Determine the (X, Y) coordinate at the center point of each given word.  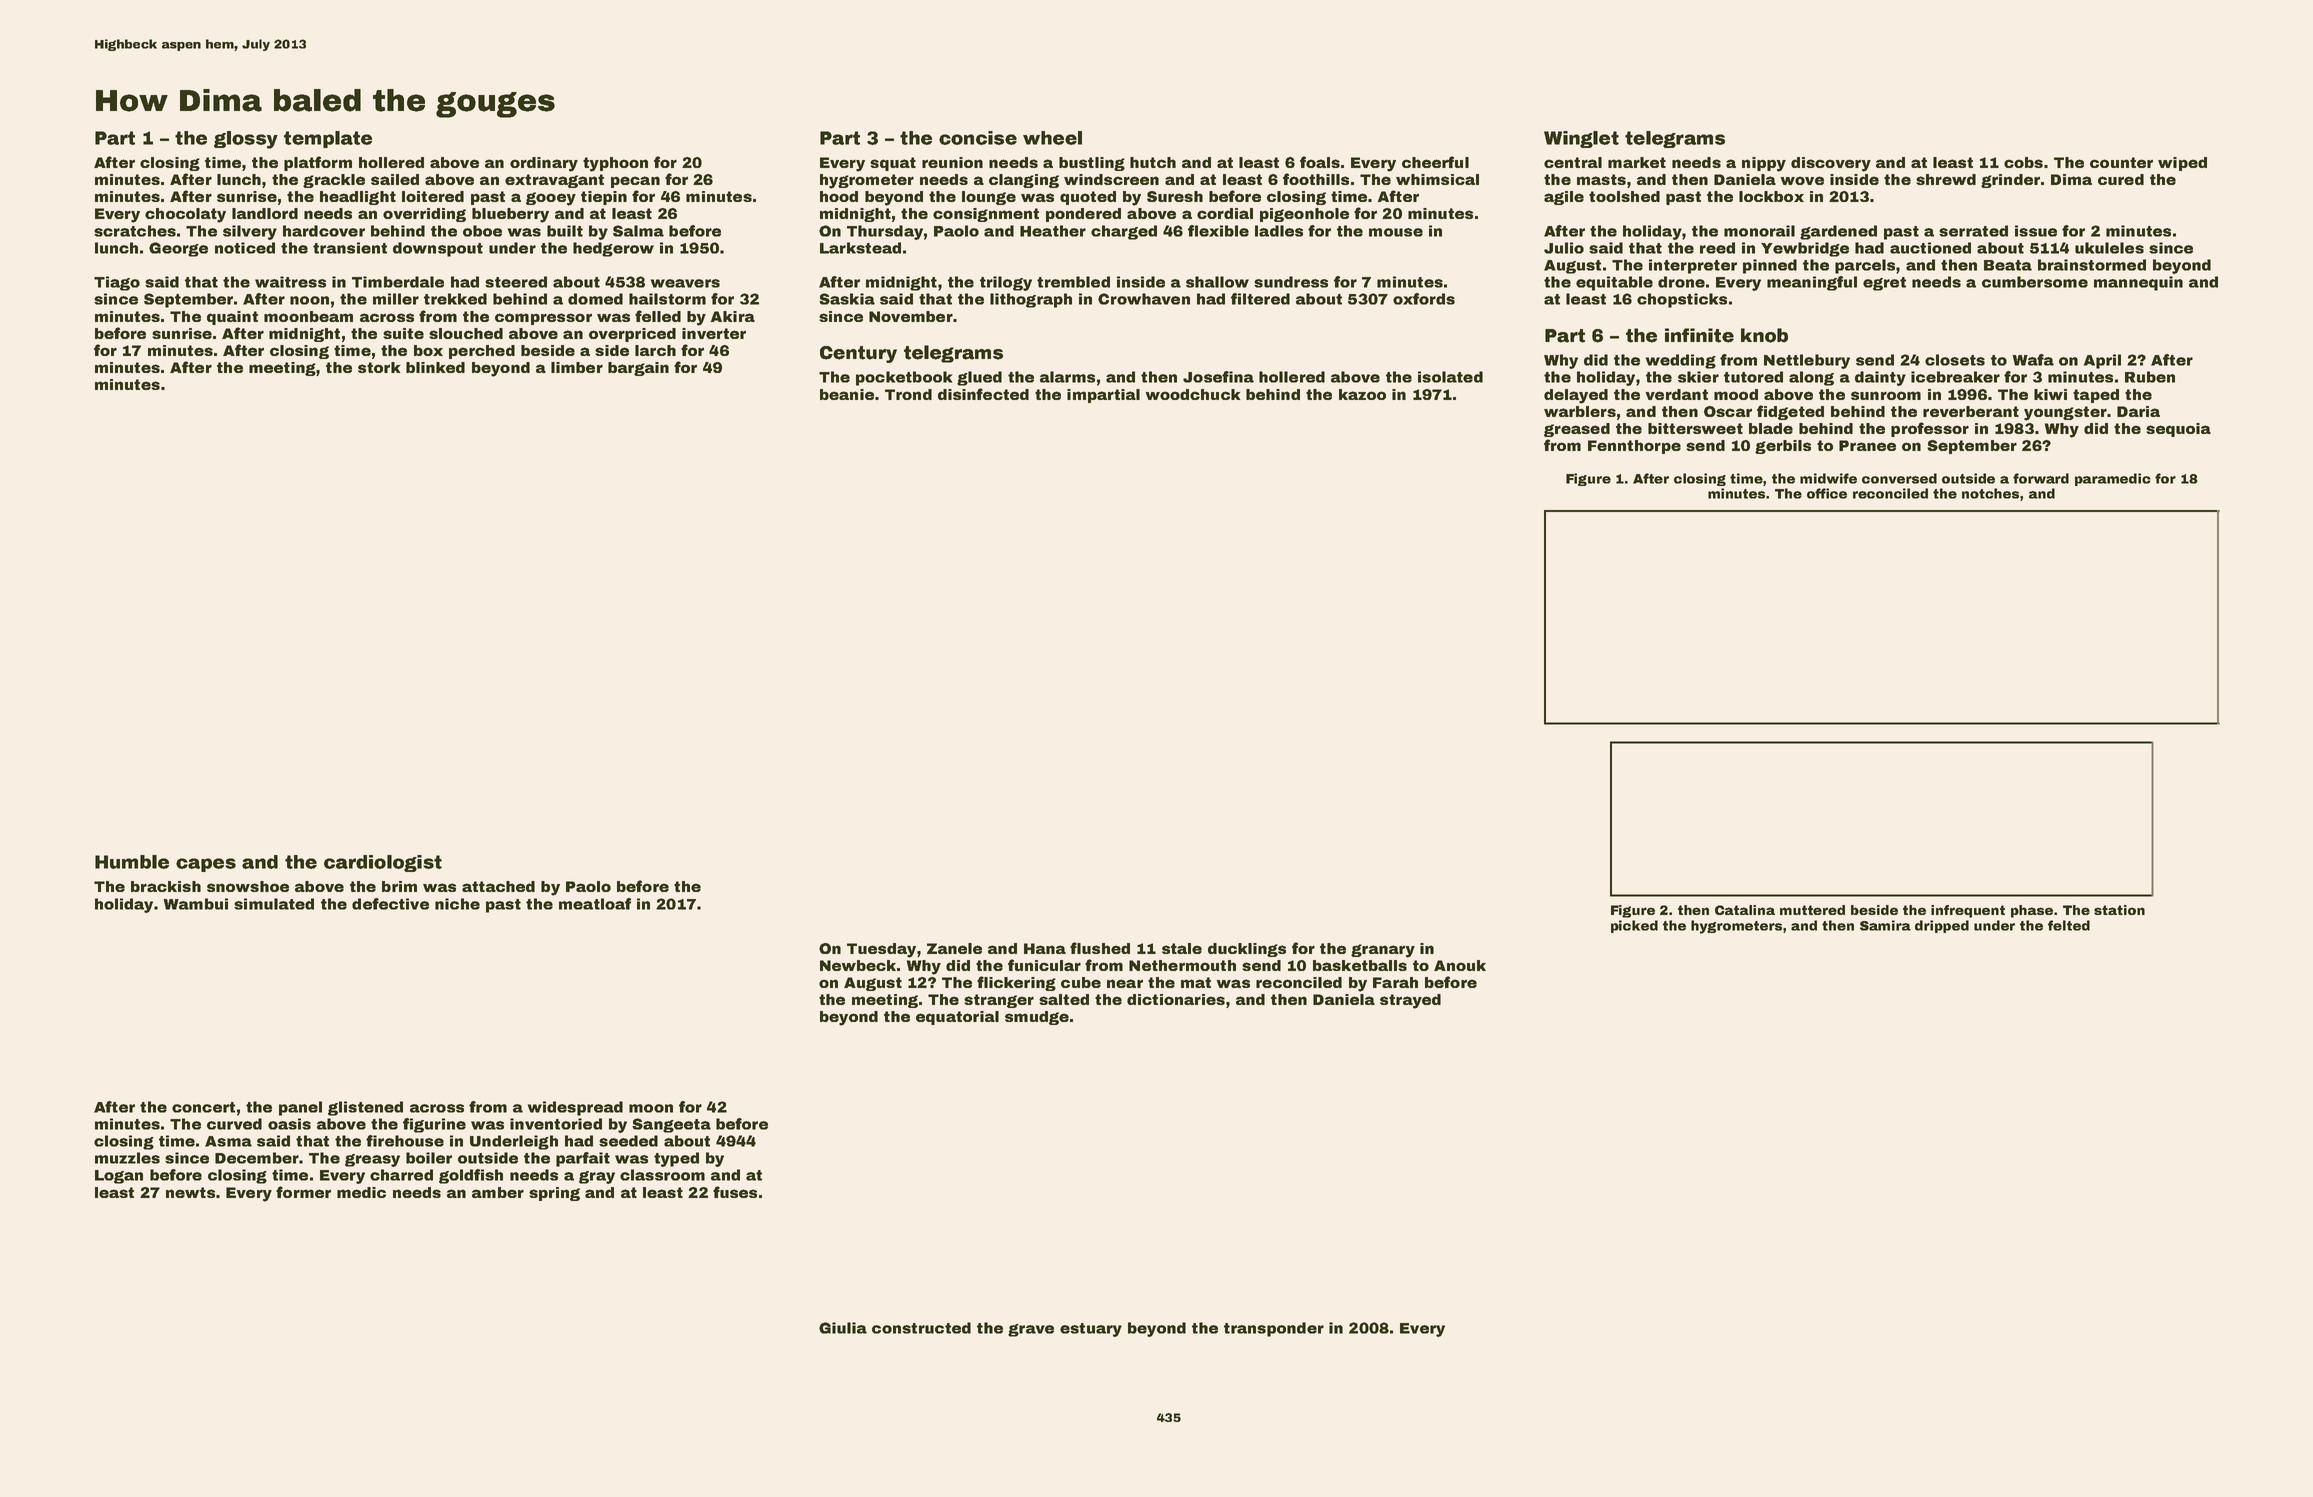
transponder (1274, 1329)
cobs (2023, 162)
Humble (132, 862)
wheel (1052, 138)
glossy (246, 140)
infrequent (1968, 911)
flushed (1100, 948)
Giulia (843, 1328)
